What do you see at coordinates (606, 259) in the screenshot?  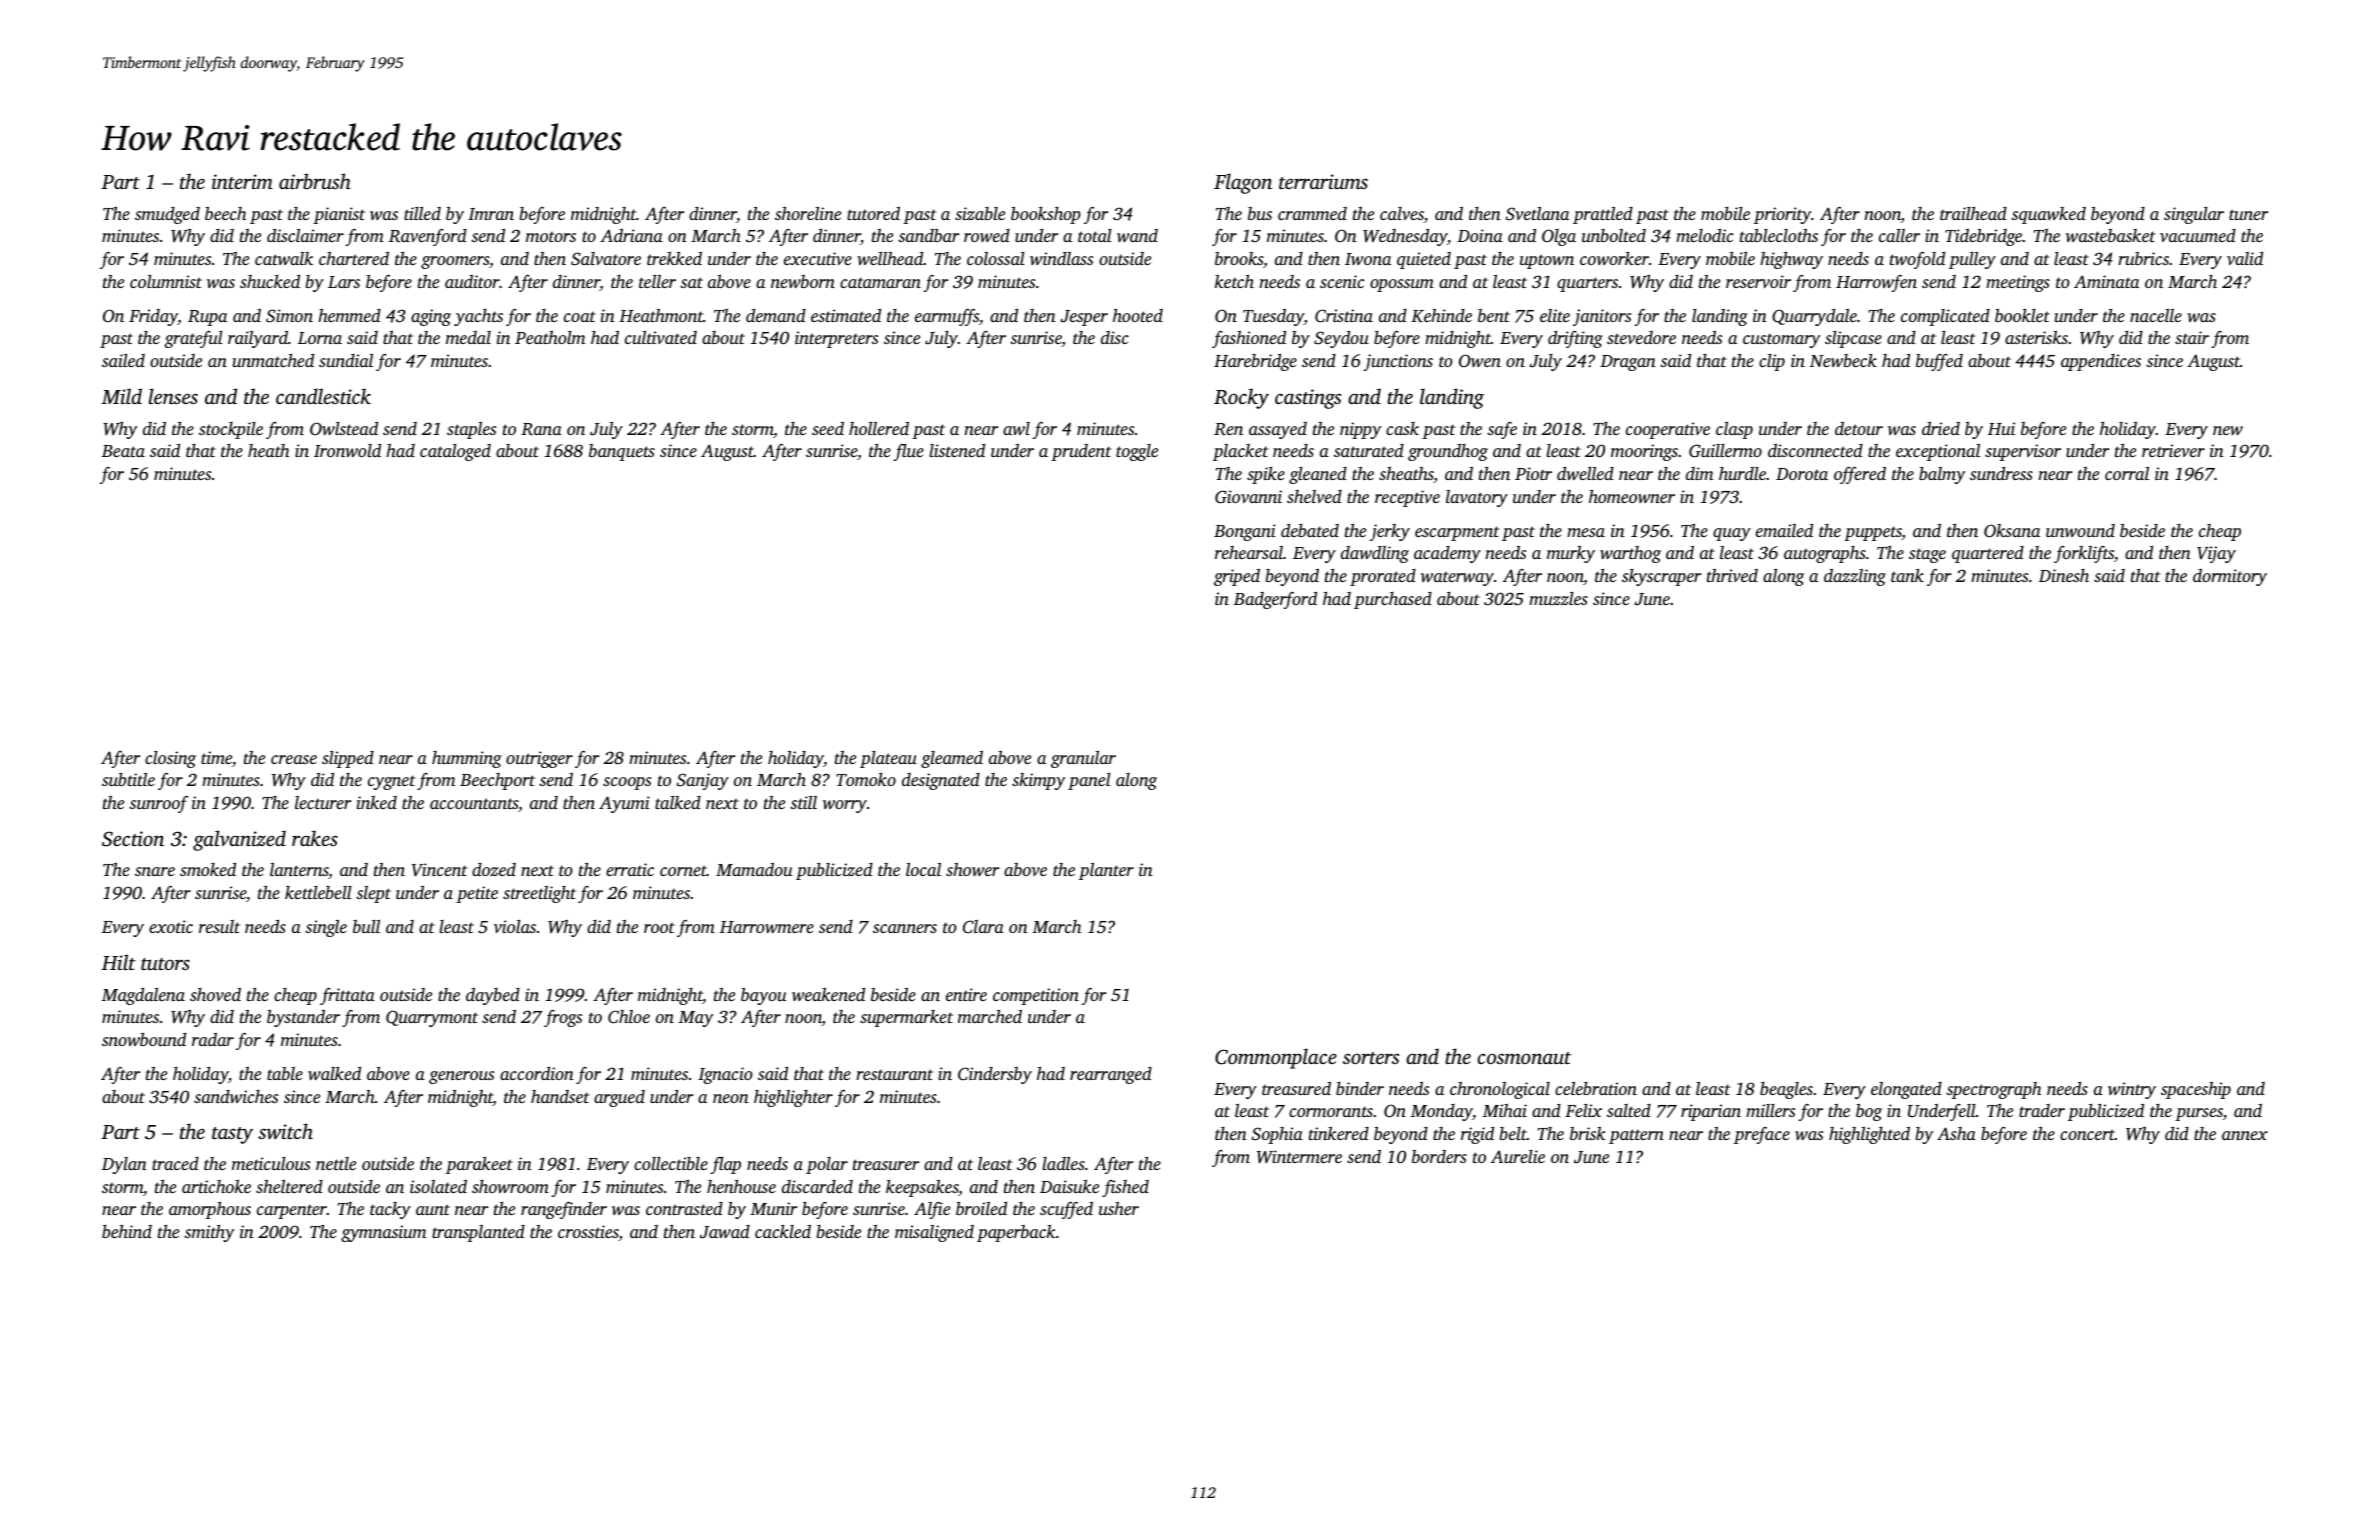 I see `Salvatore` at bounding box center [606, 259].
